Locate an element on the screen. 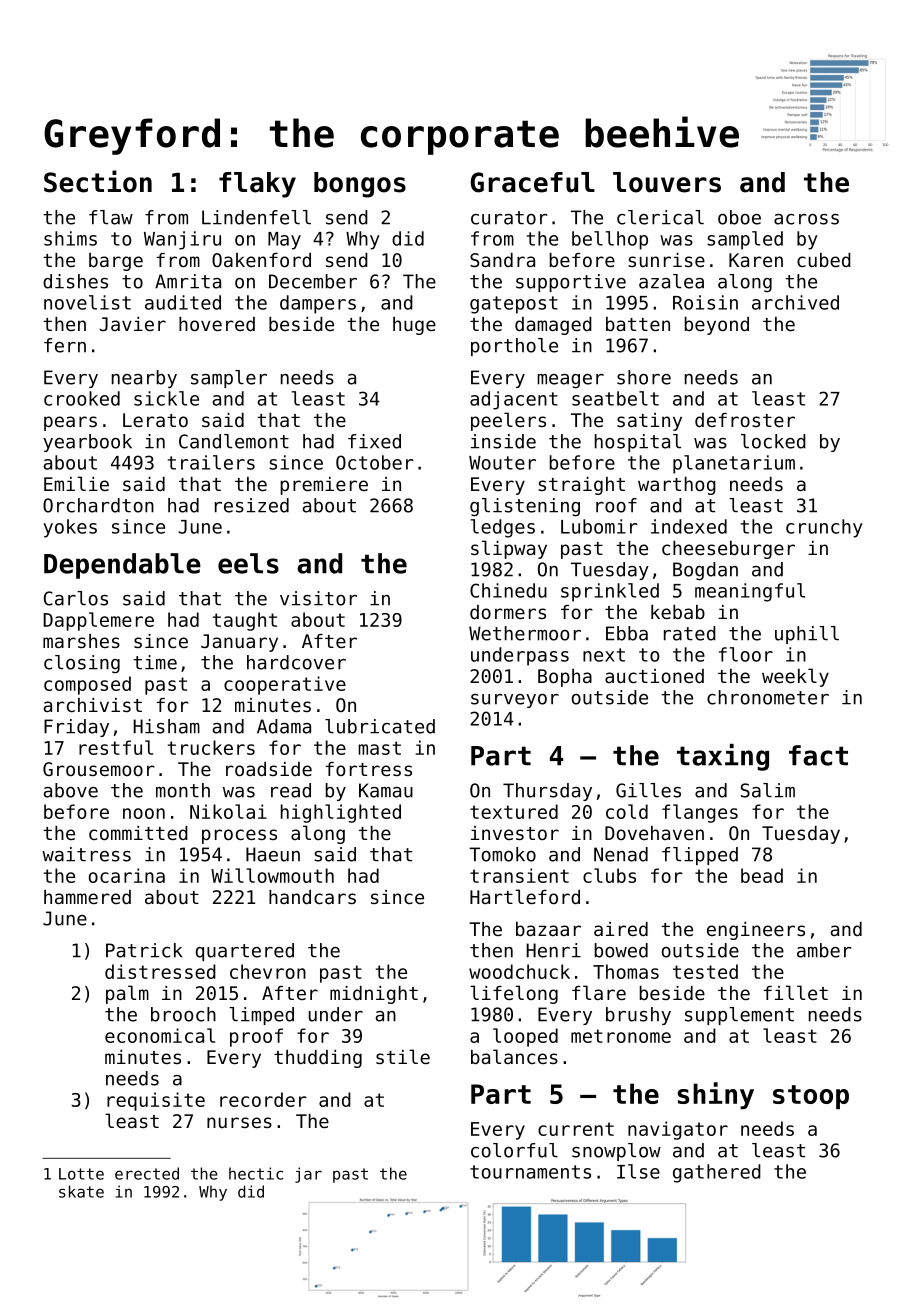 The width and height of the screenshot is (908, 1316). louvers is located at coordinates (667, 182).
